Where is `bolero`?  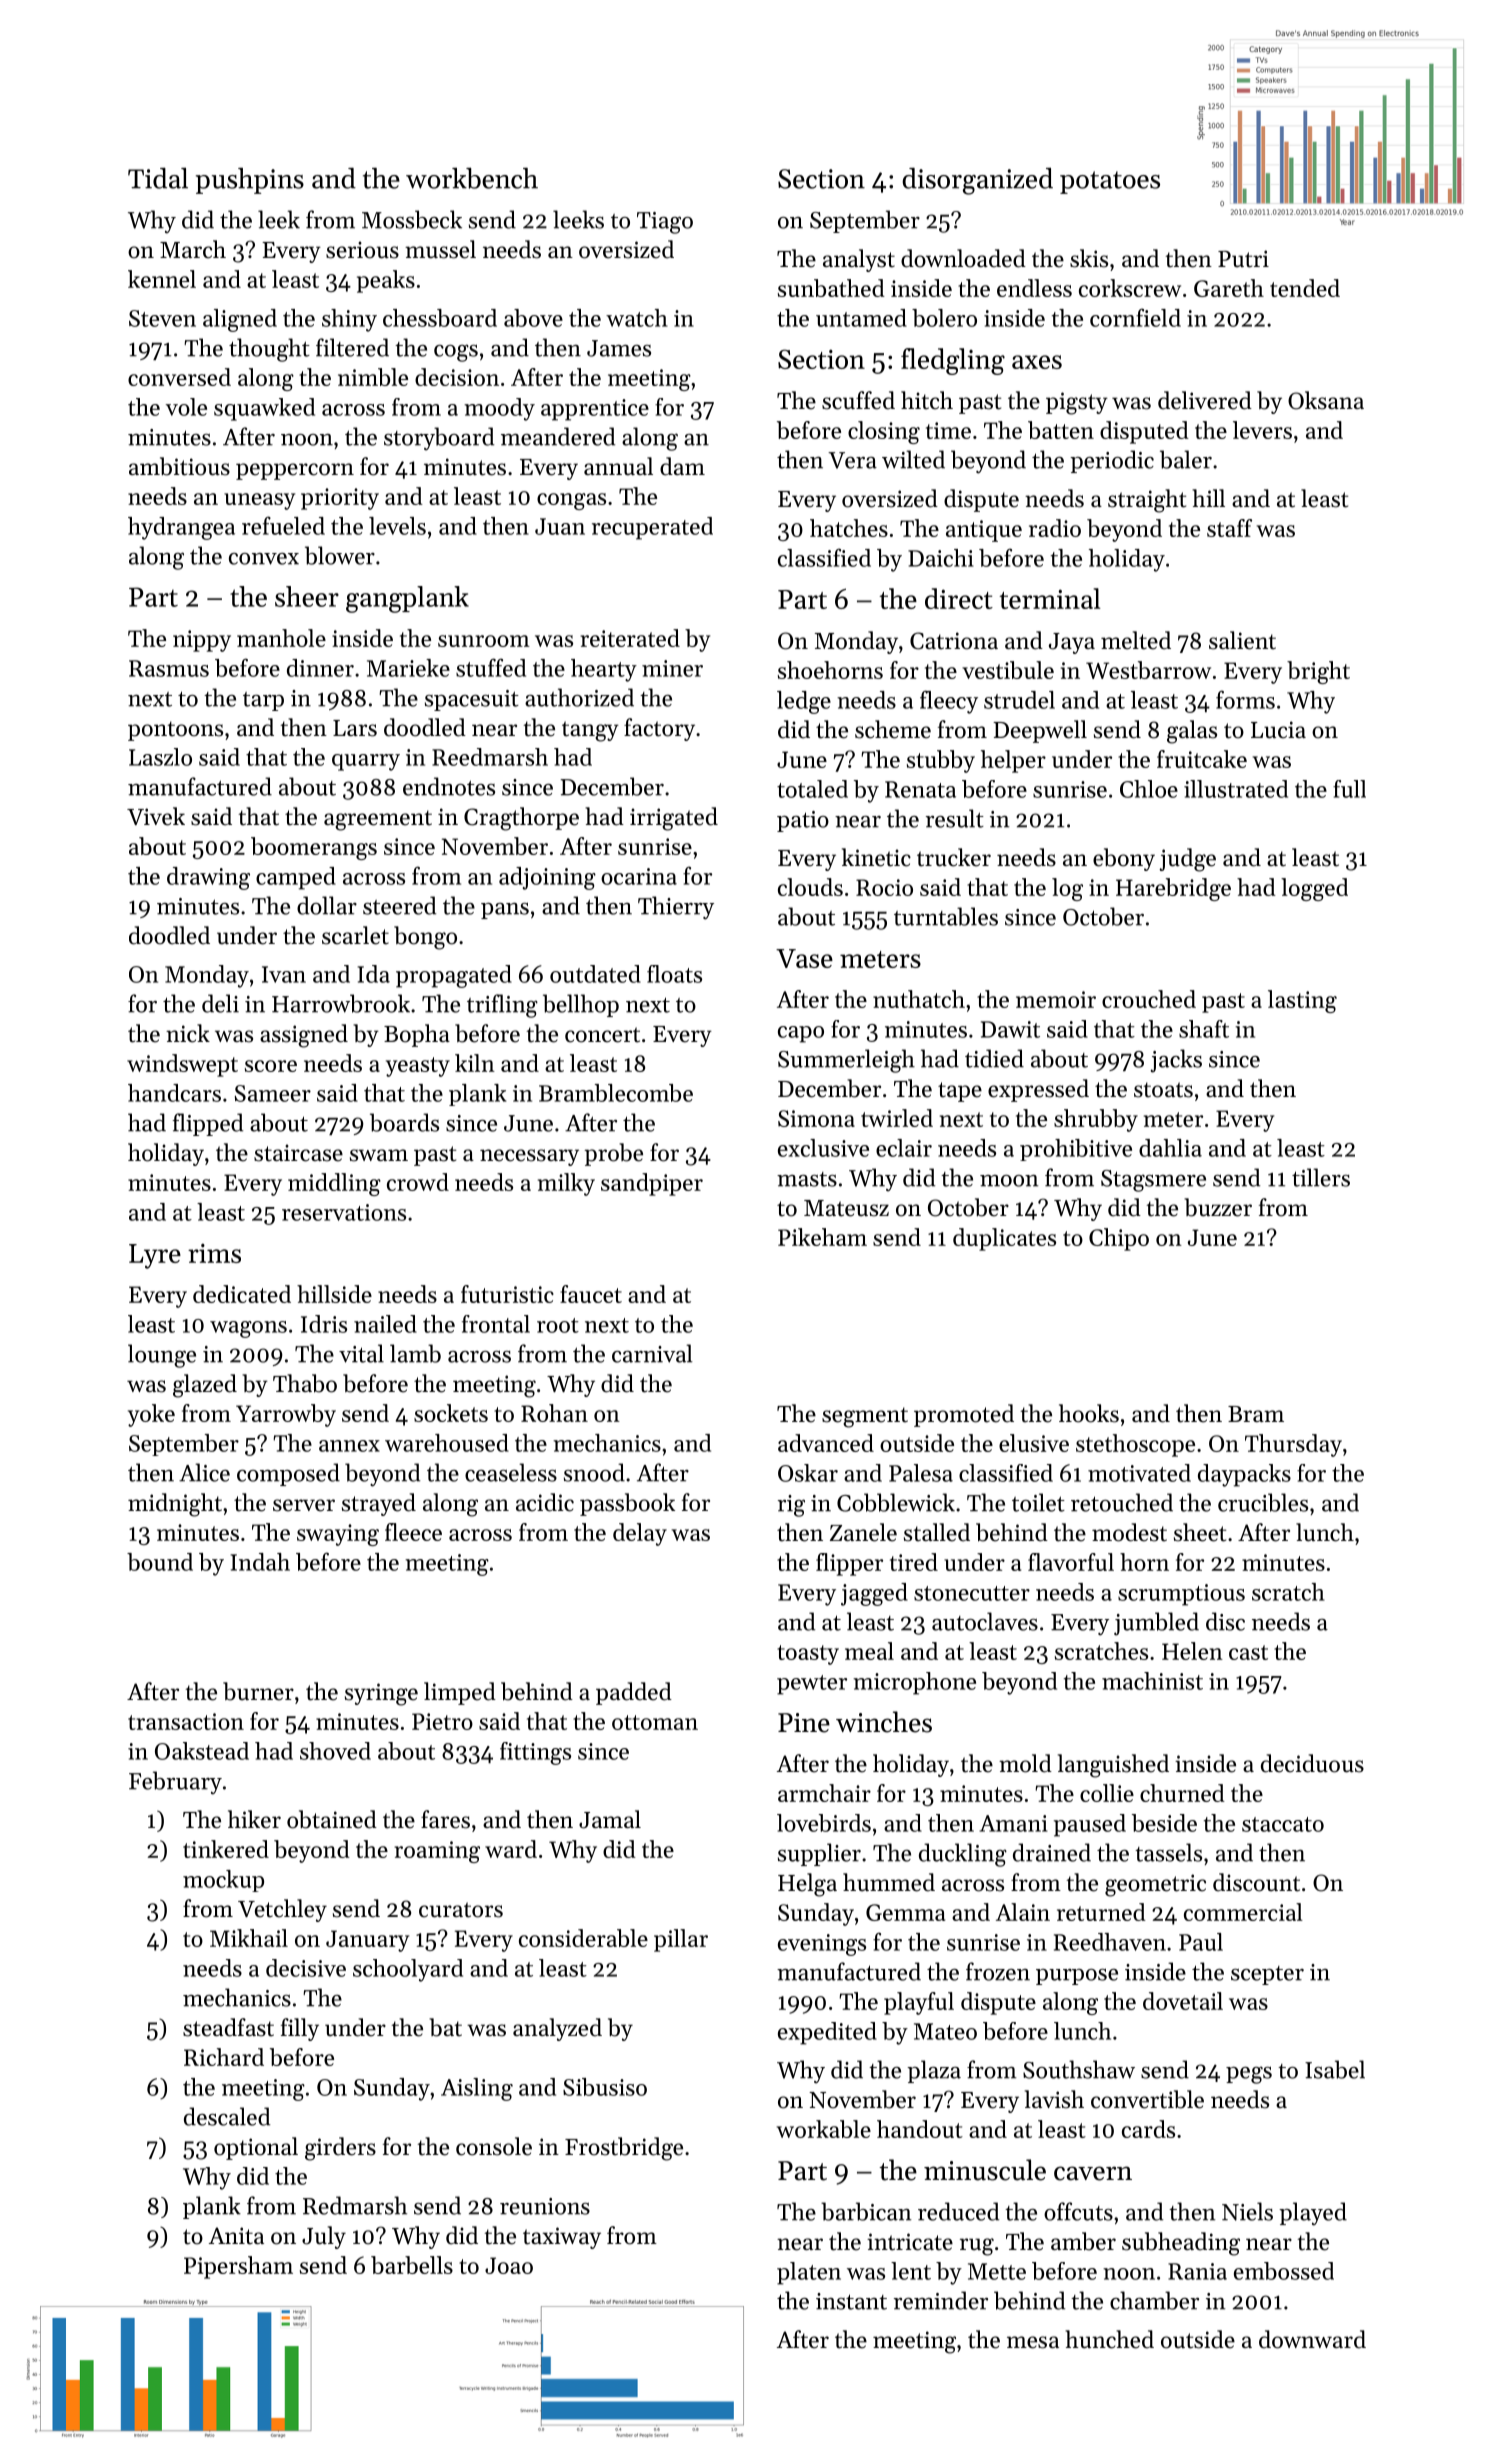 bolero is located at coordinates (944, 318).
